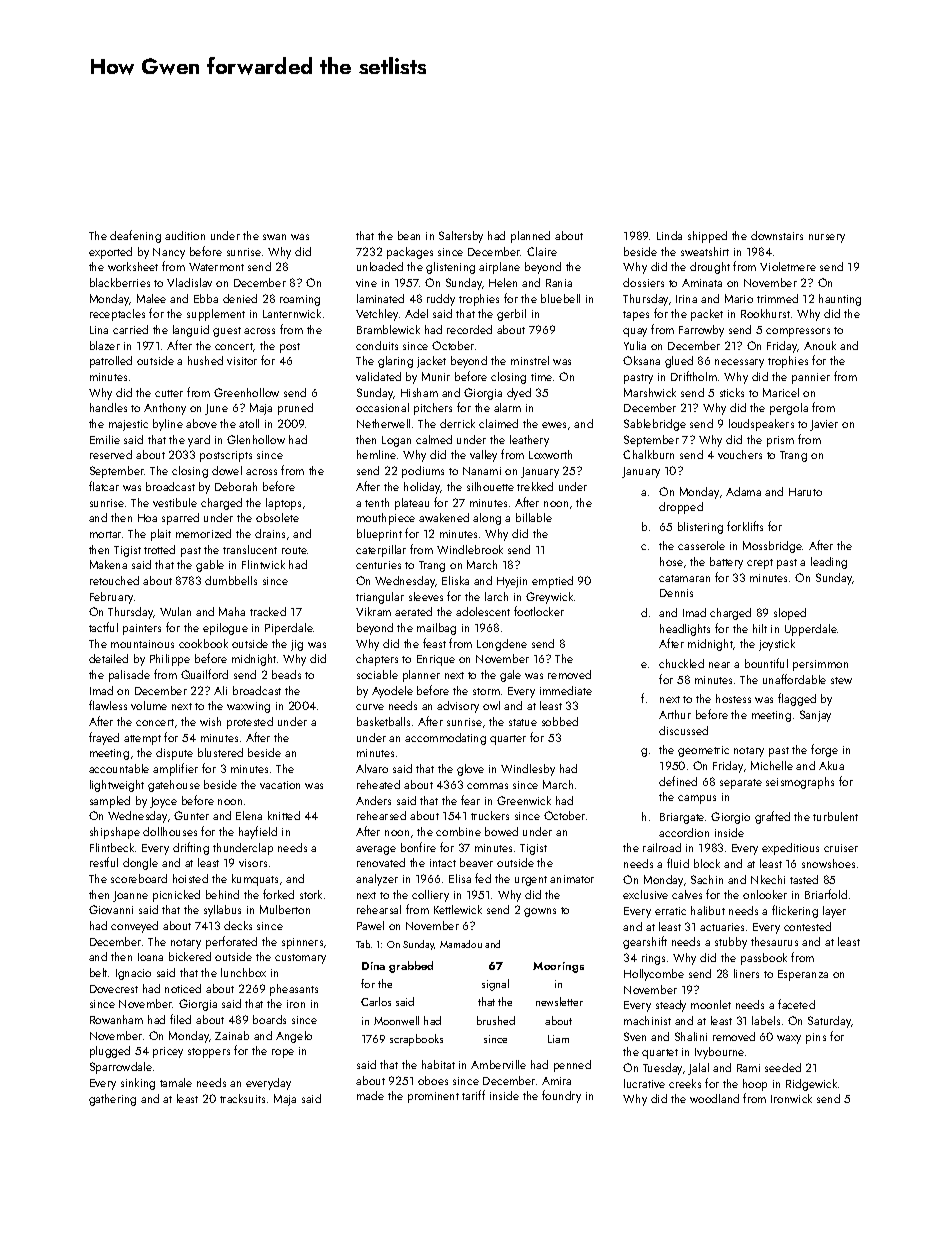 The width and height of the image is (952, 1233). Describe the element at coordinates (258, 832) in the image. I see `hayfield` at that location.
